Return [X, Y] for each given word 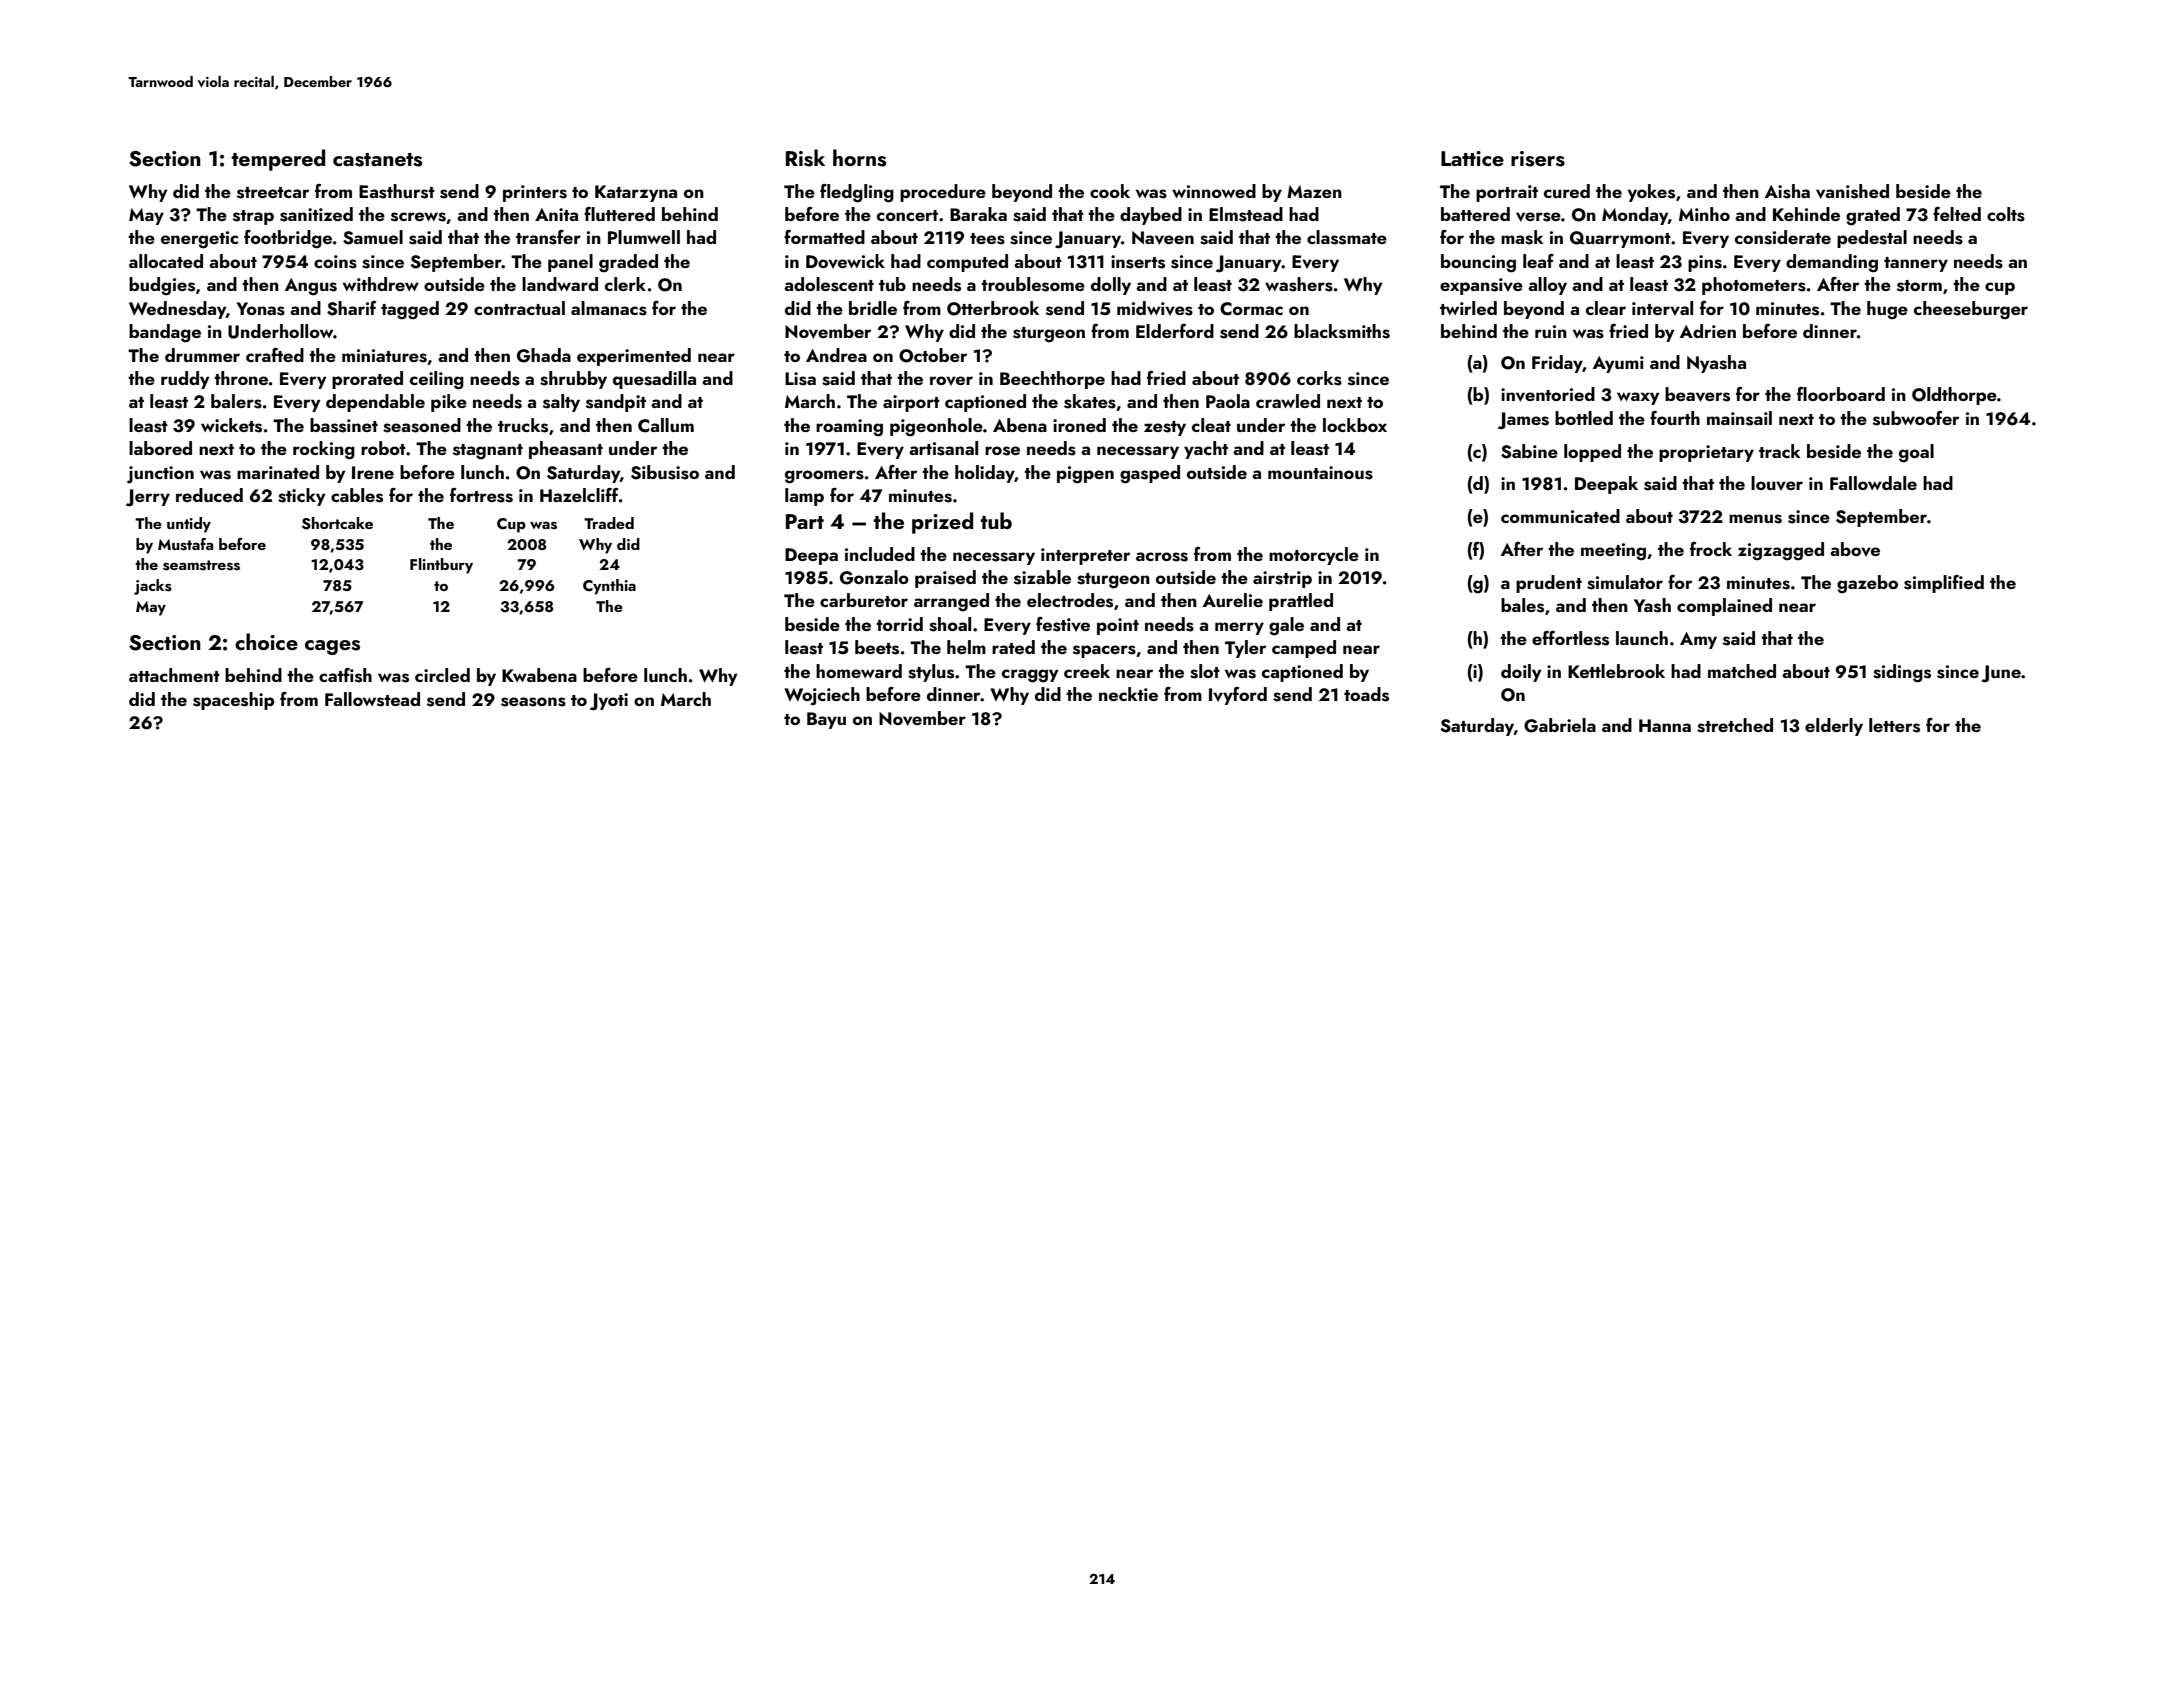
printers [535, 193]
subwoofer [1916, 418]
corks [1319, 378]
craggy [1030, 676]
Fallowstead [372, 699]
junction [160, 475]
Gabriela [1560, 725]
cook [1110, 191]
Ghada [544, 355]
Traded [609, 523]
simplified [1944, 584]
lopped [1592, 453]
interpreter [1085, 556]
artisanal [943, 448]
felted [1957, 214]
